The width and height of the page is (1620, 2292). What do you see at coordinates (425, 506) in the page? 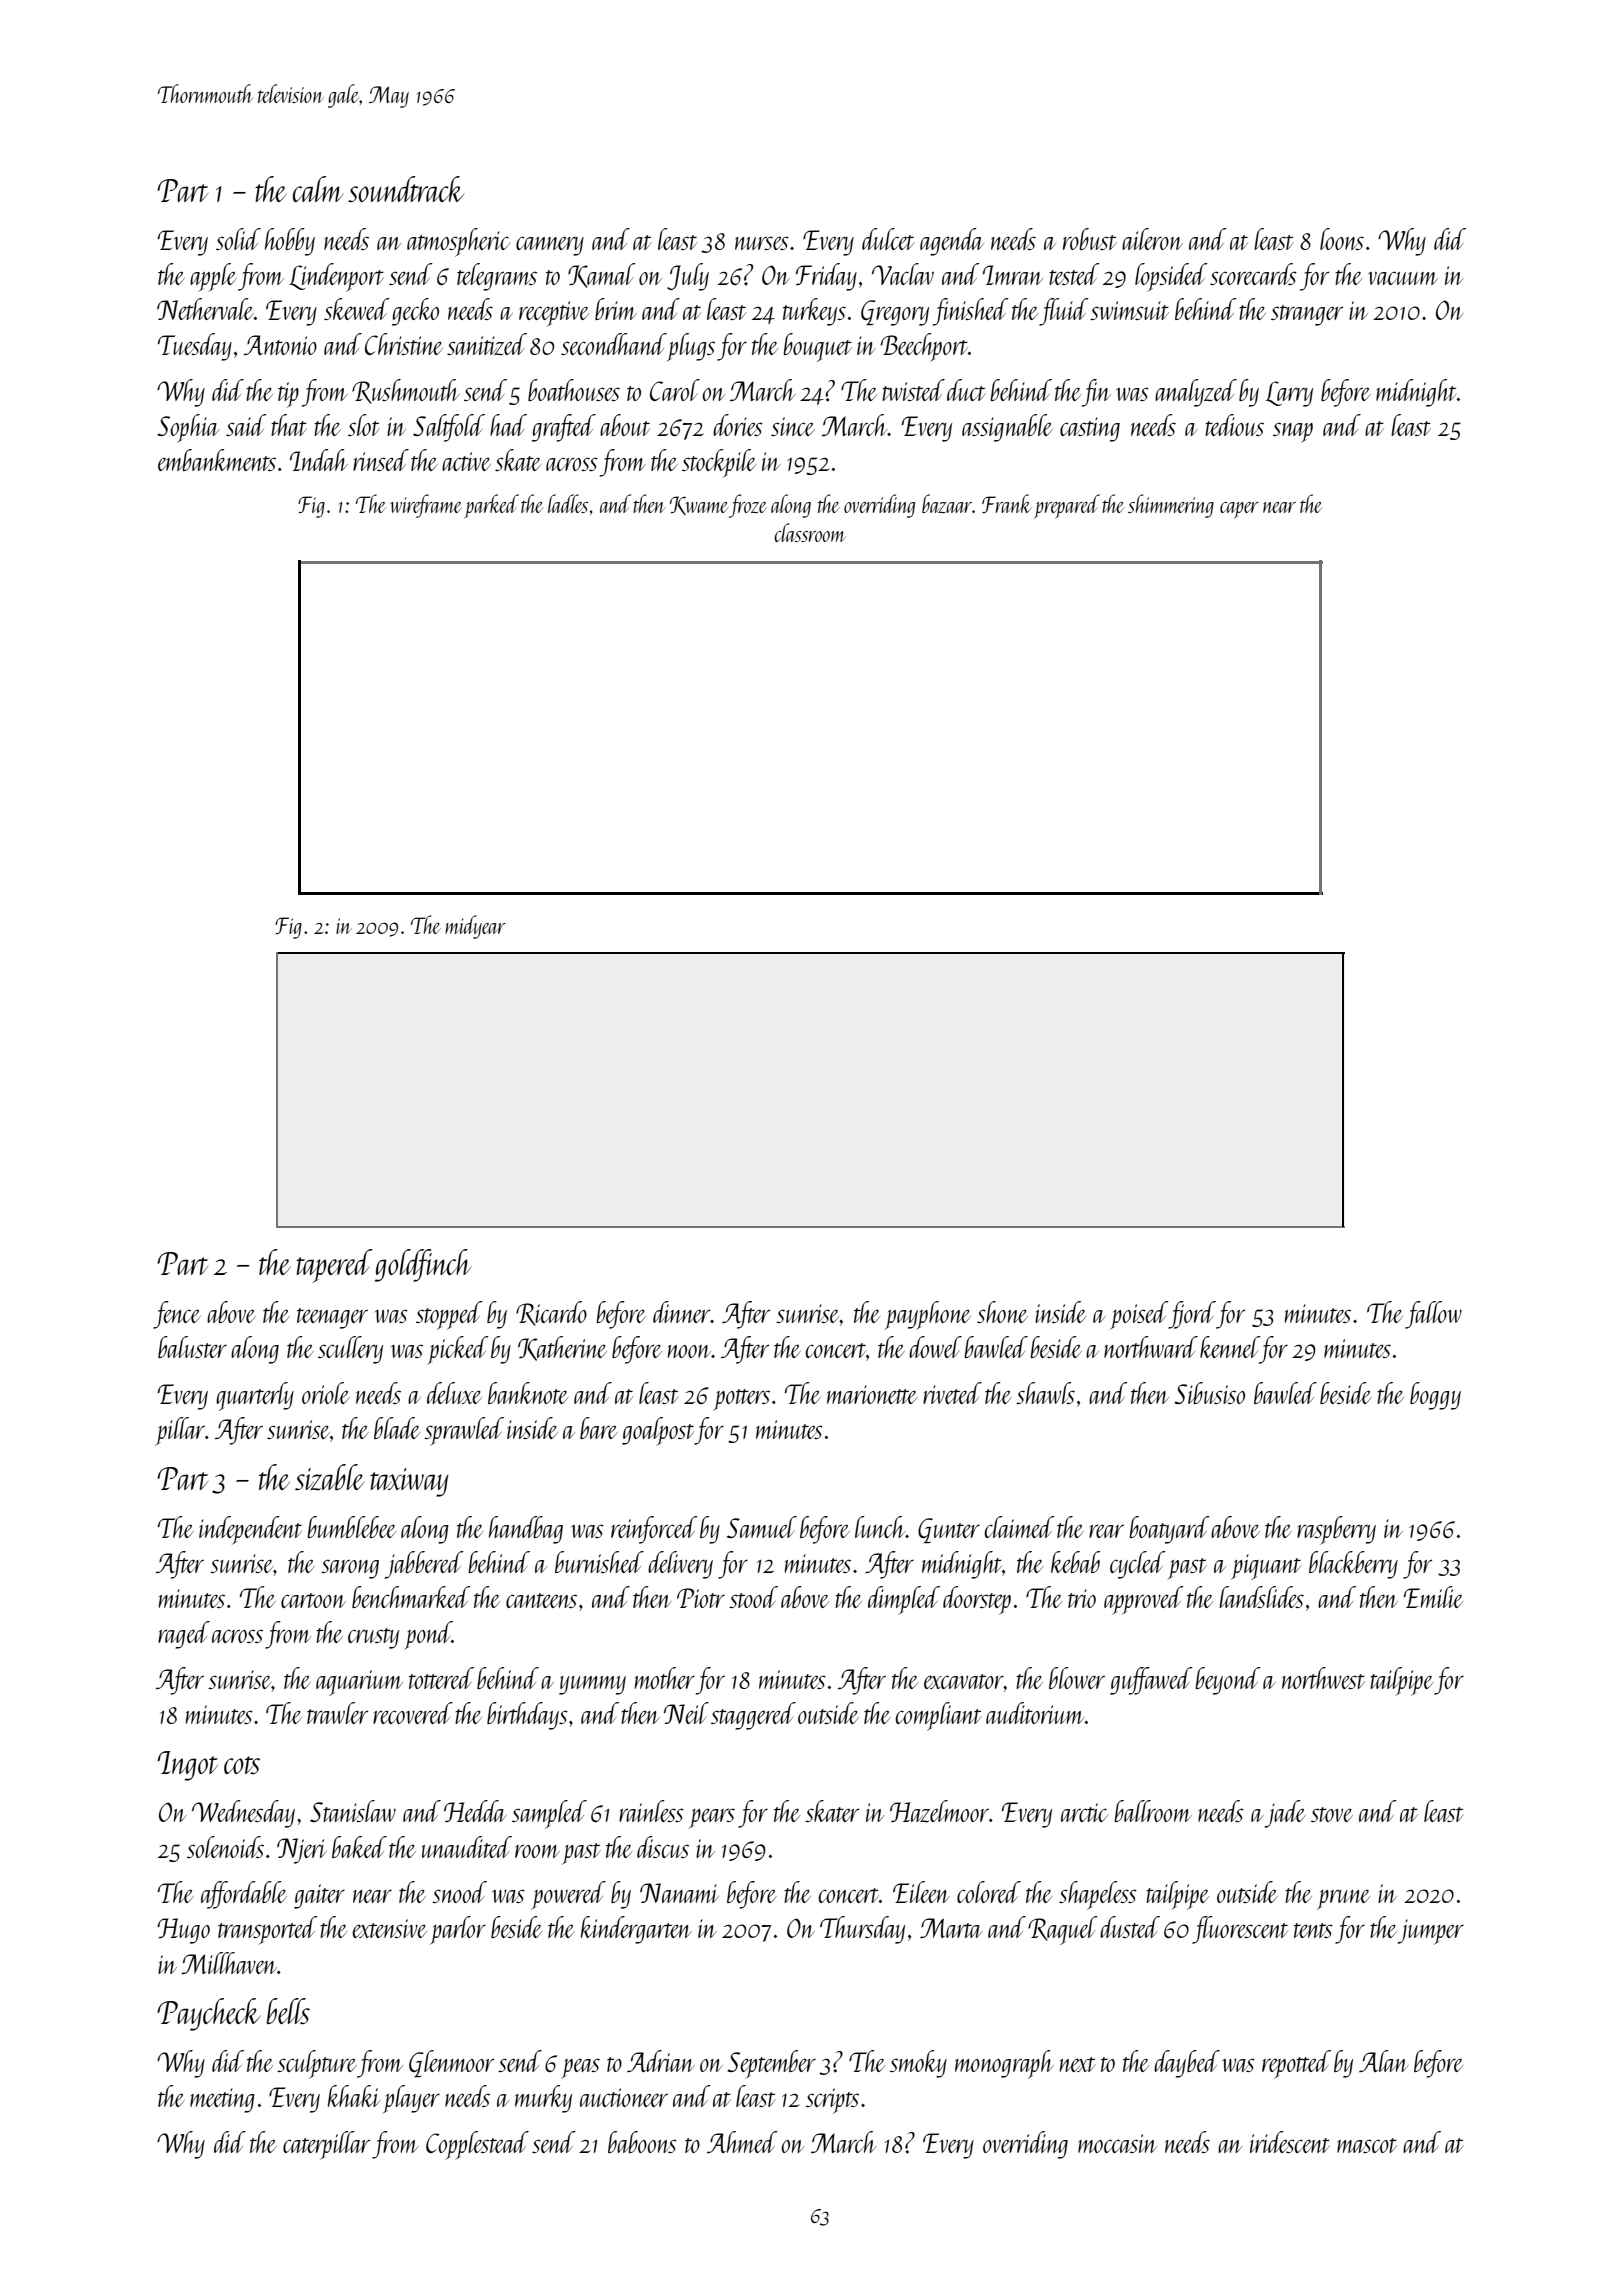
I see `wireframe` at bounding box center [425, 506].
